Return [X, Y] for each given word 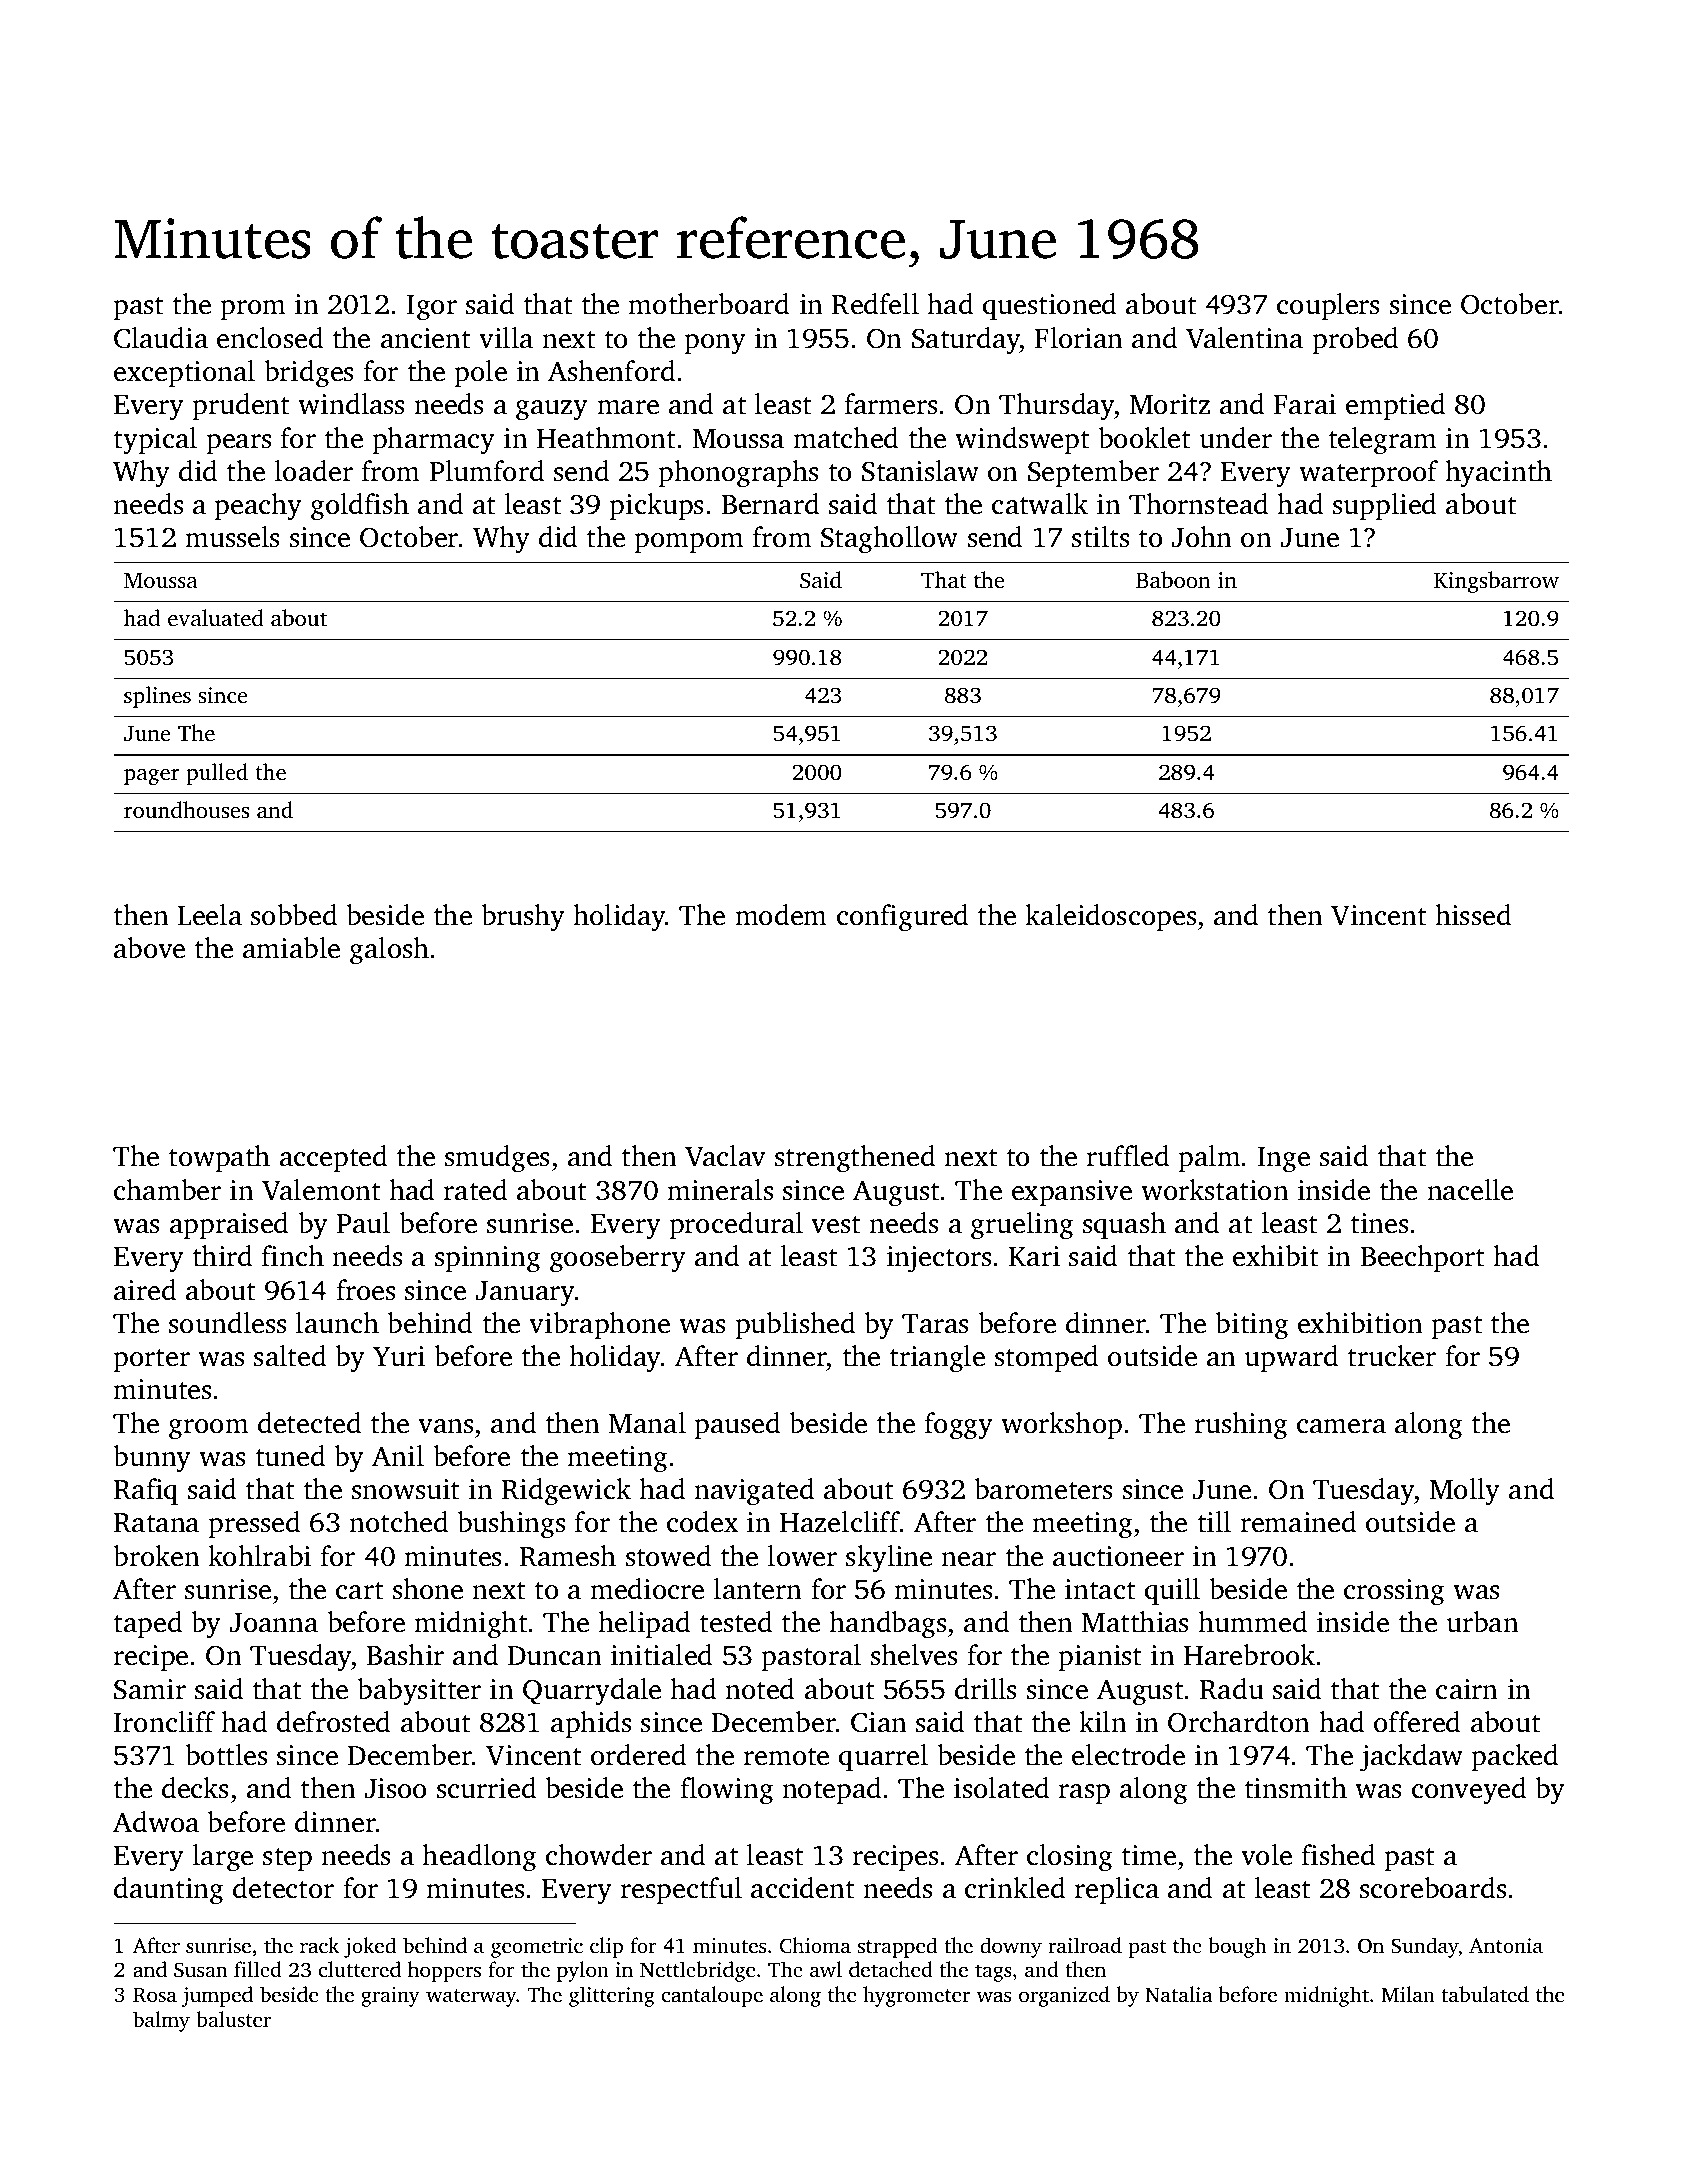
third [222, 1256]
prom [253, 310]
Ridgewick [566, 1492]
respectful [681, 1890]
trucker [1392, 1356]
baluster [233, 2019]
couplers [1328, 306]
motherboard [708, 304]
